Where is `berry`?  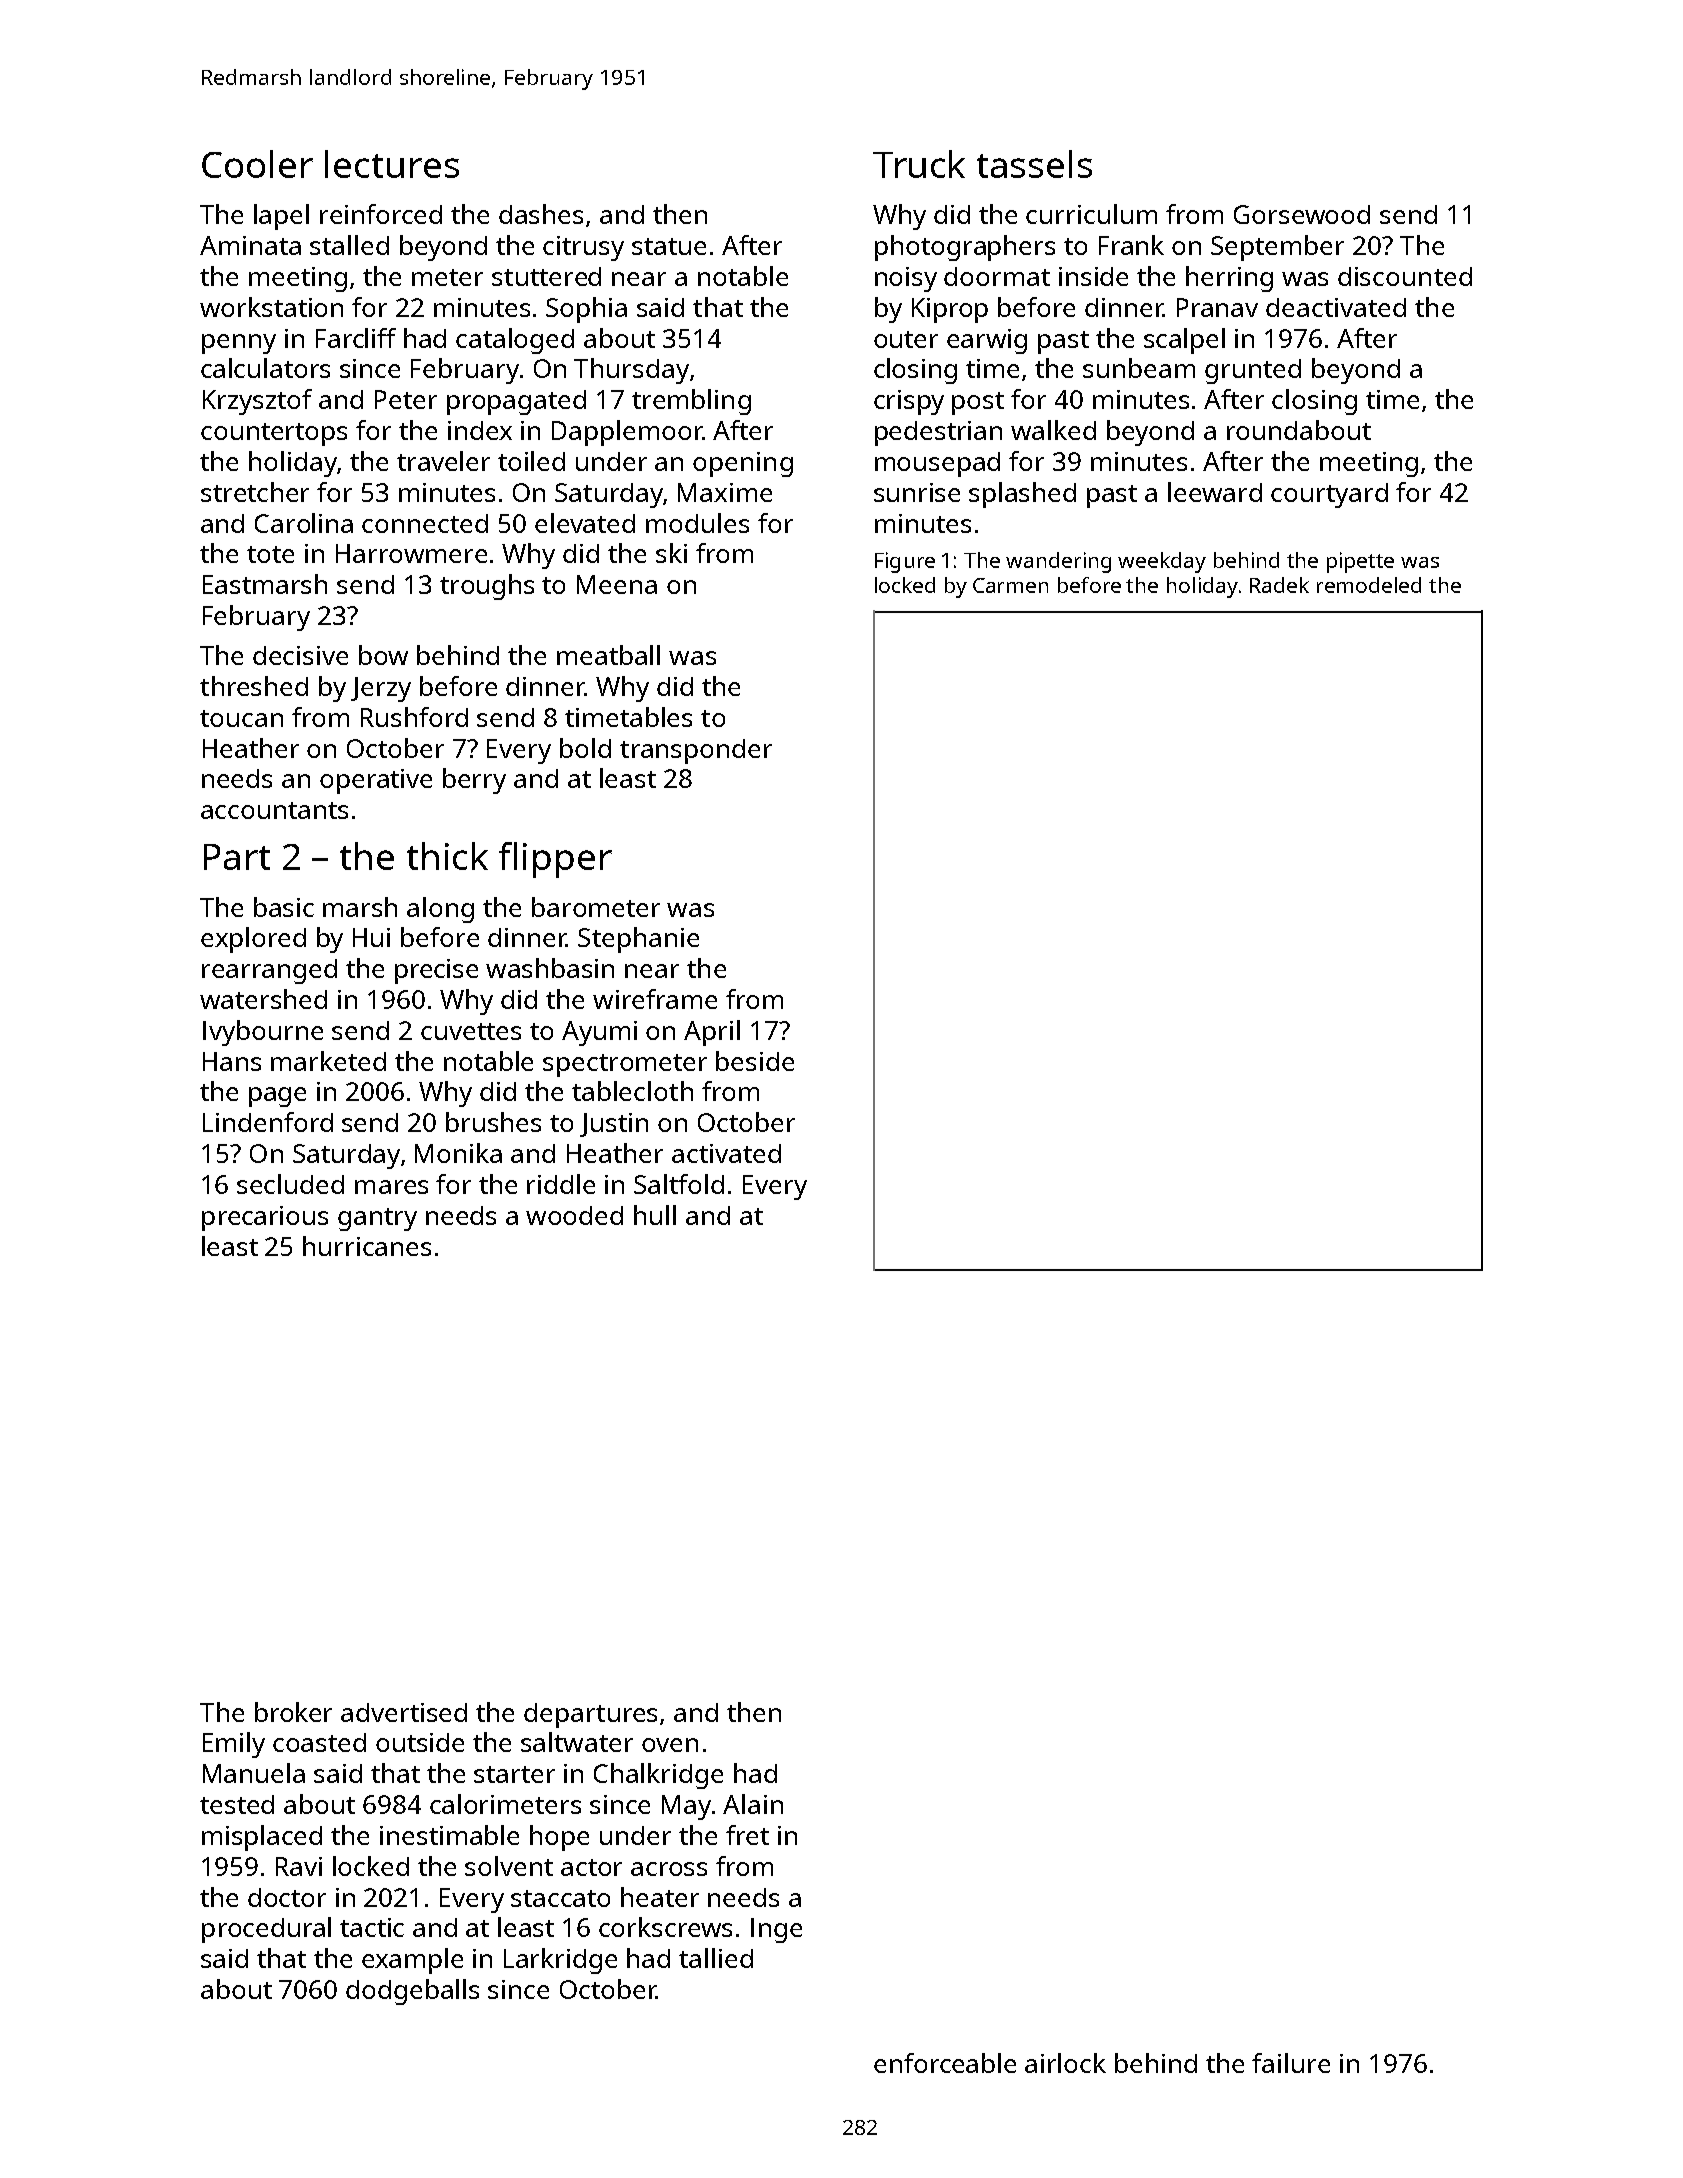 berry is located at coordinates (474, 781).
